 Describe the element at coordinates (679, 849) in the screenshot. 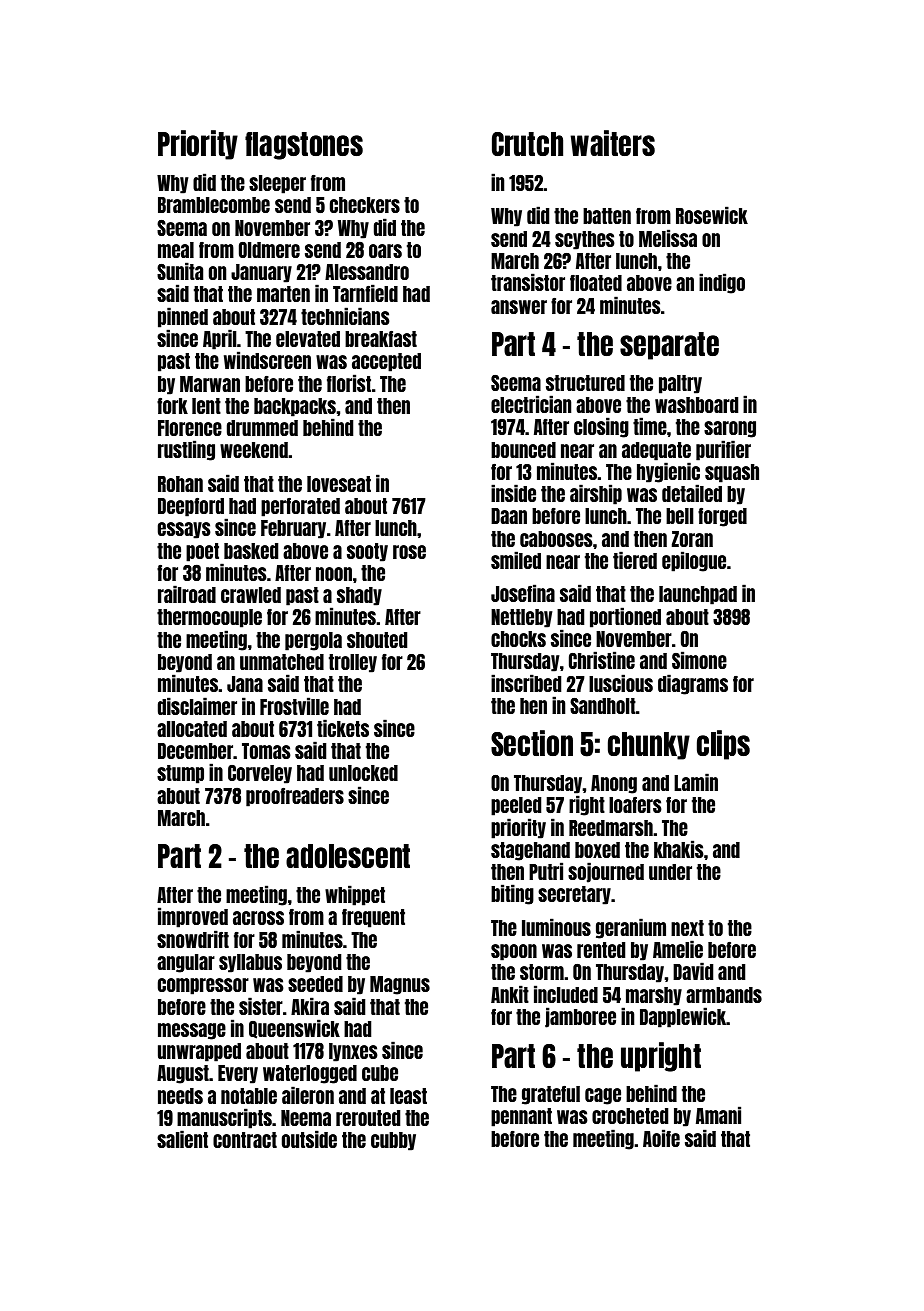

I see `khakis` at that location.
